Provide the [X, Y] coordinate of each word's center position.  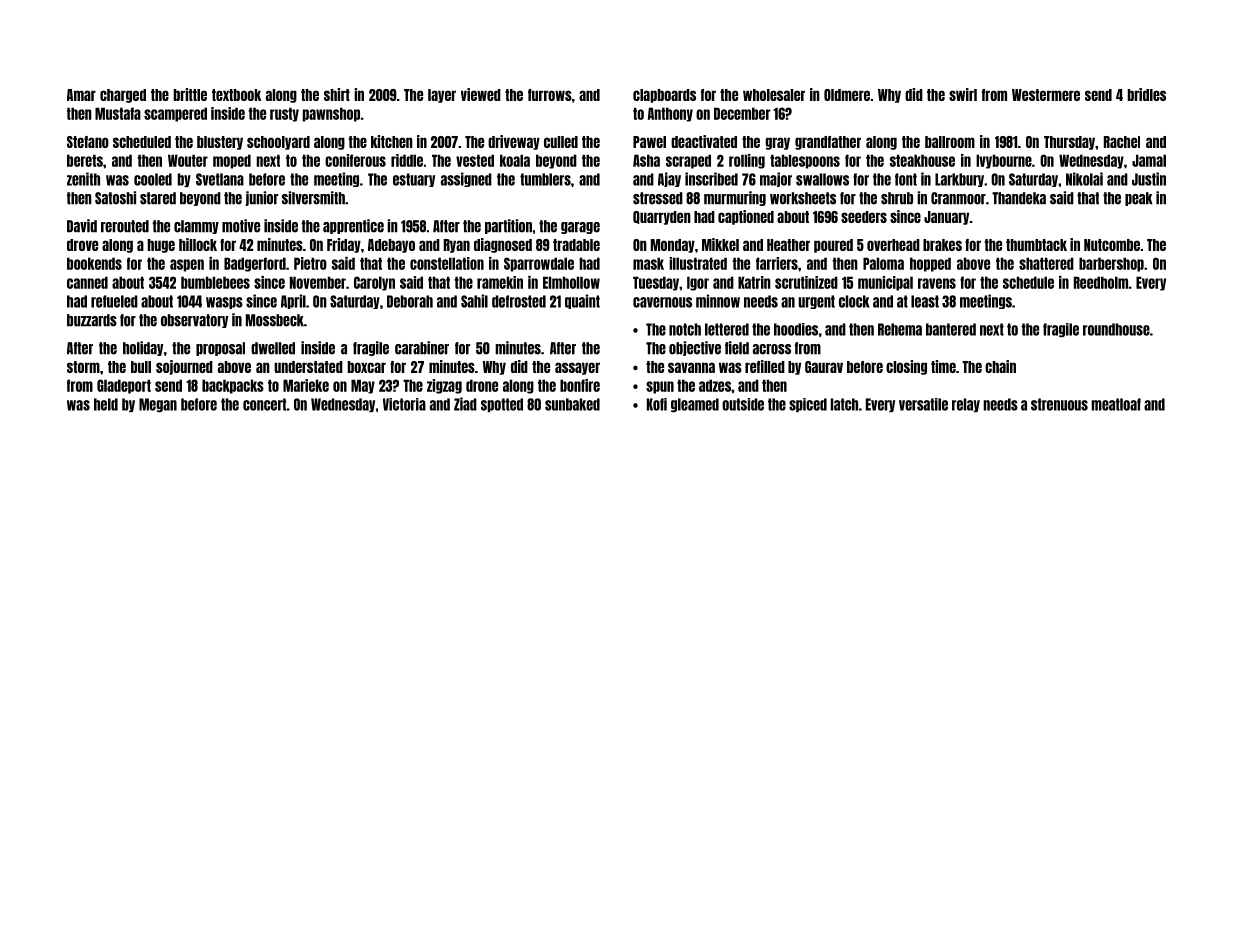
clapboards [664, 96]
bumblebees [215, 282]
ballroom [950, 142]
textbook [236, 95]
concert [265, 404]
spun [660, 387]
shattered [1046, 263]
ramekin [500, 282]
